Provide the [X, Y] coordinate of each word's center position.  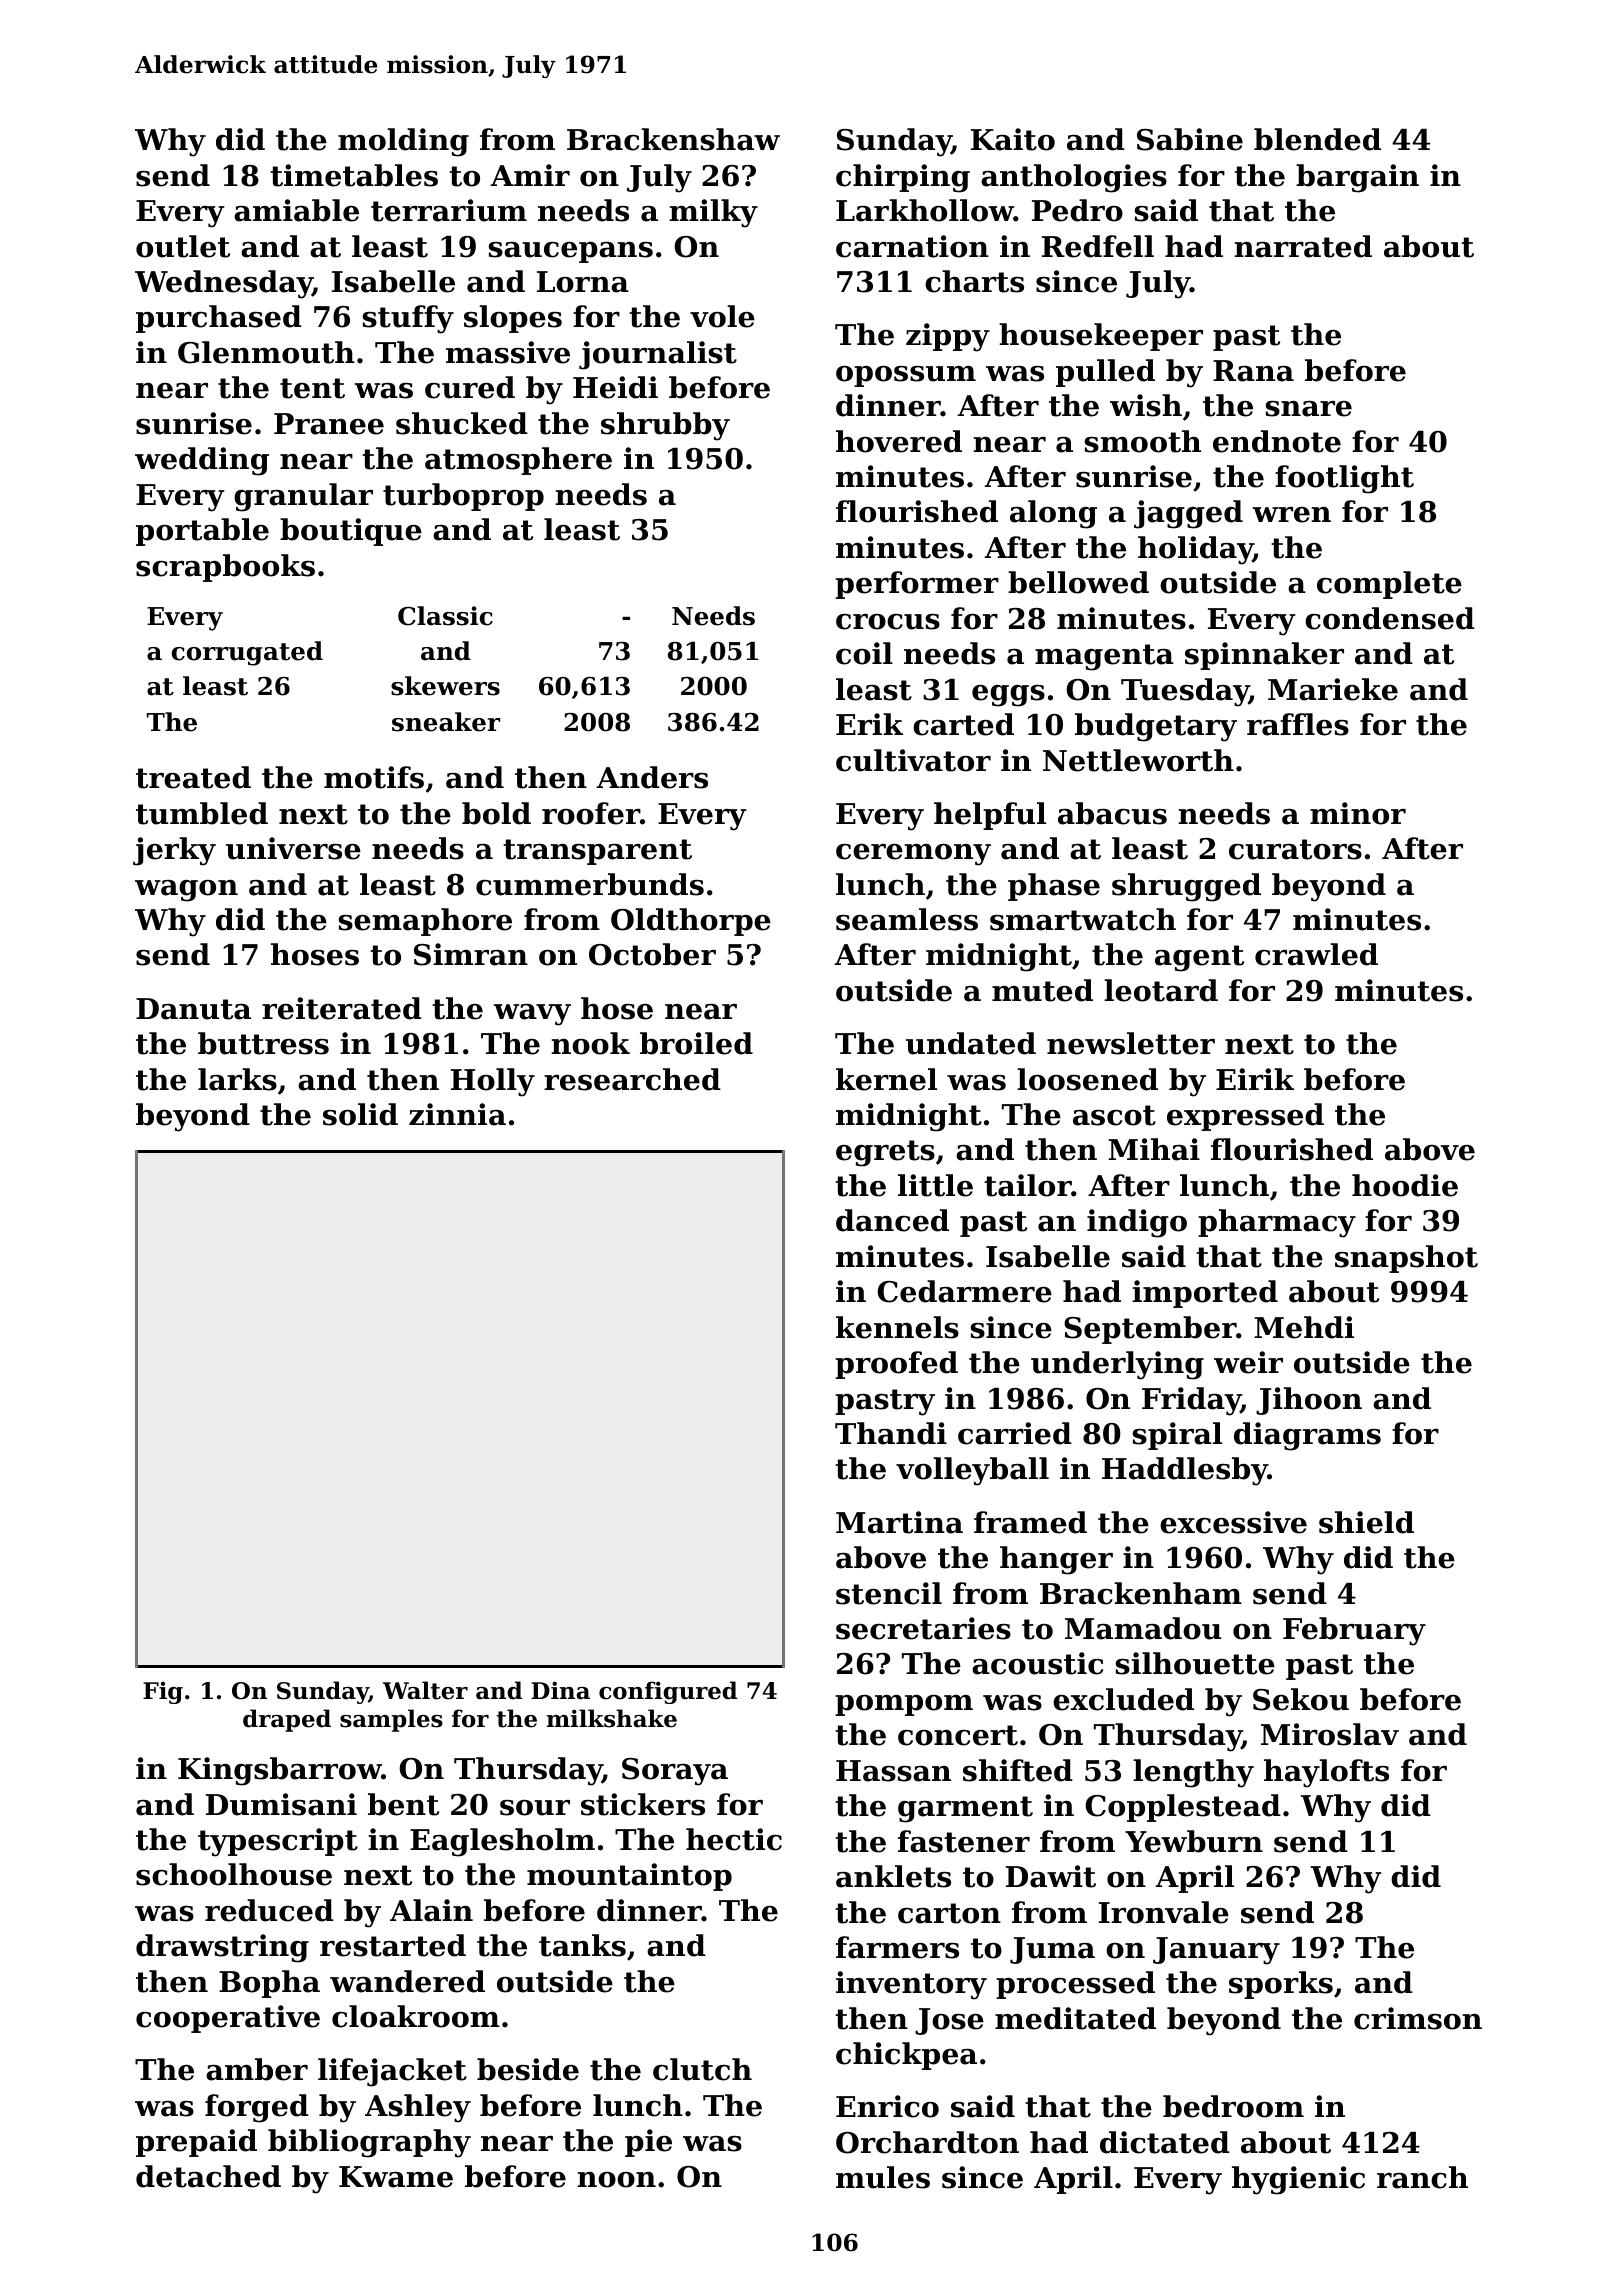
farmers [897, 1947]
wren [1292, 515]
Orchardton [927, 2142]
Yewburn [1194, 1841]
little [935, 1185]
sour [535, 1808]
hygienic [1298, 2180]
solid [360, 1114]
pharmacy [1277, 1223]
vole [722, 316]
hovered [899, 441]
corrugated [247, 653]
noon [616, 2180]
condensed [1390, 618]
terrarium [449, 210]
